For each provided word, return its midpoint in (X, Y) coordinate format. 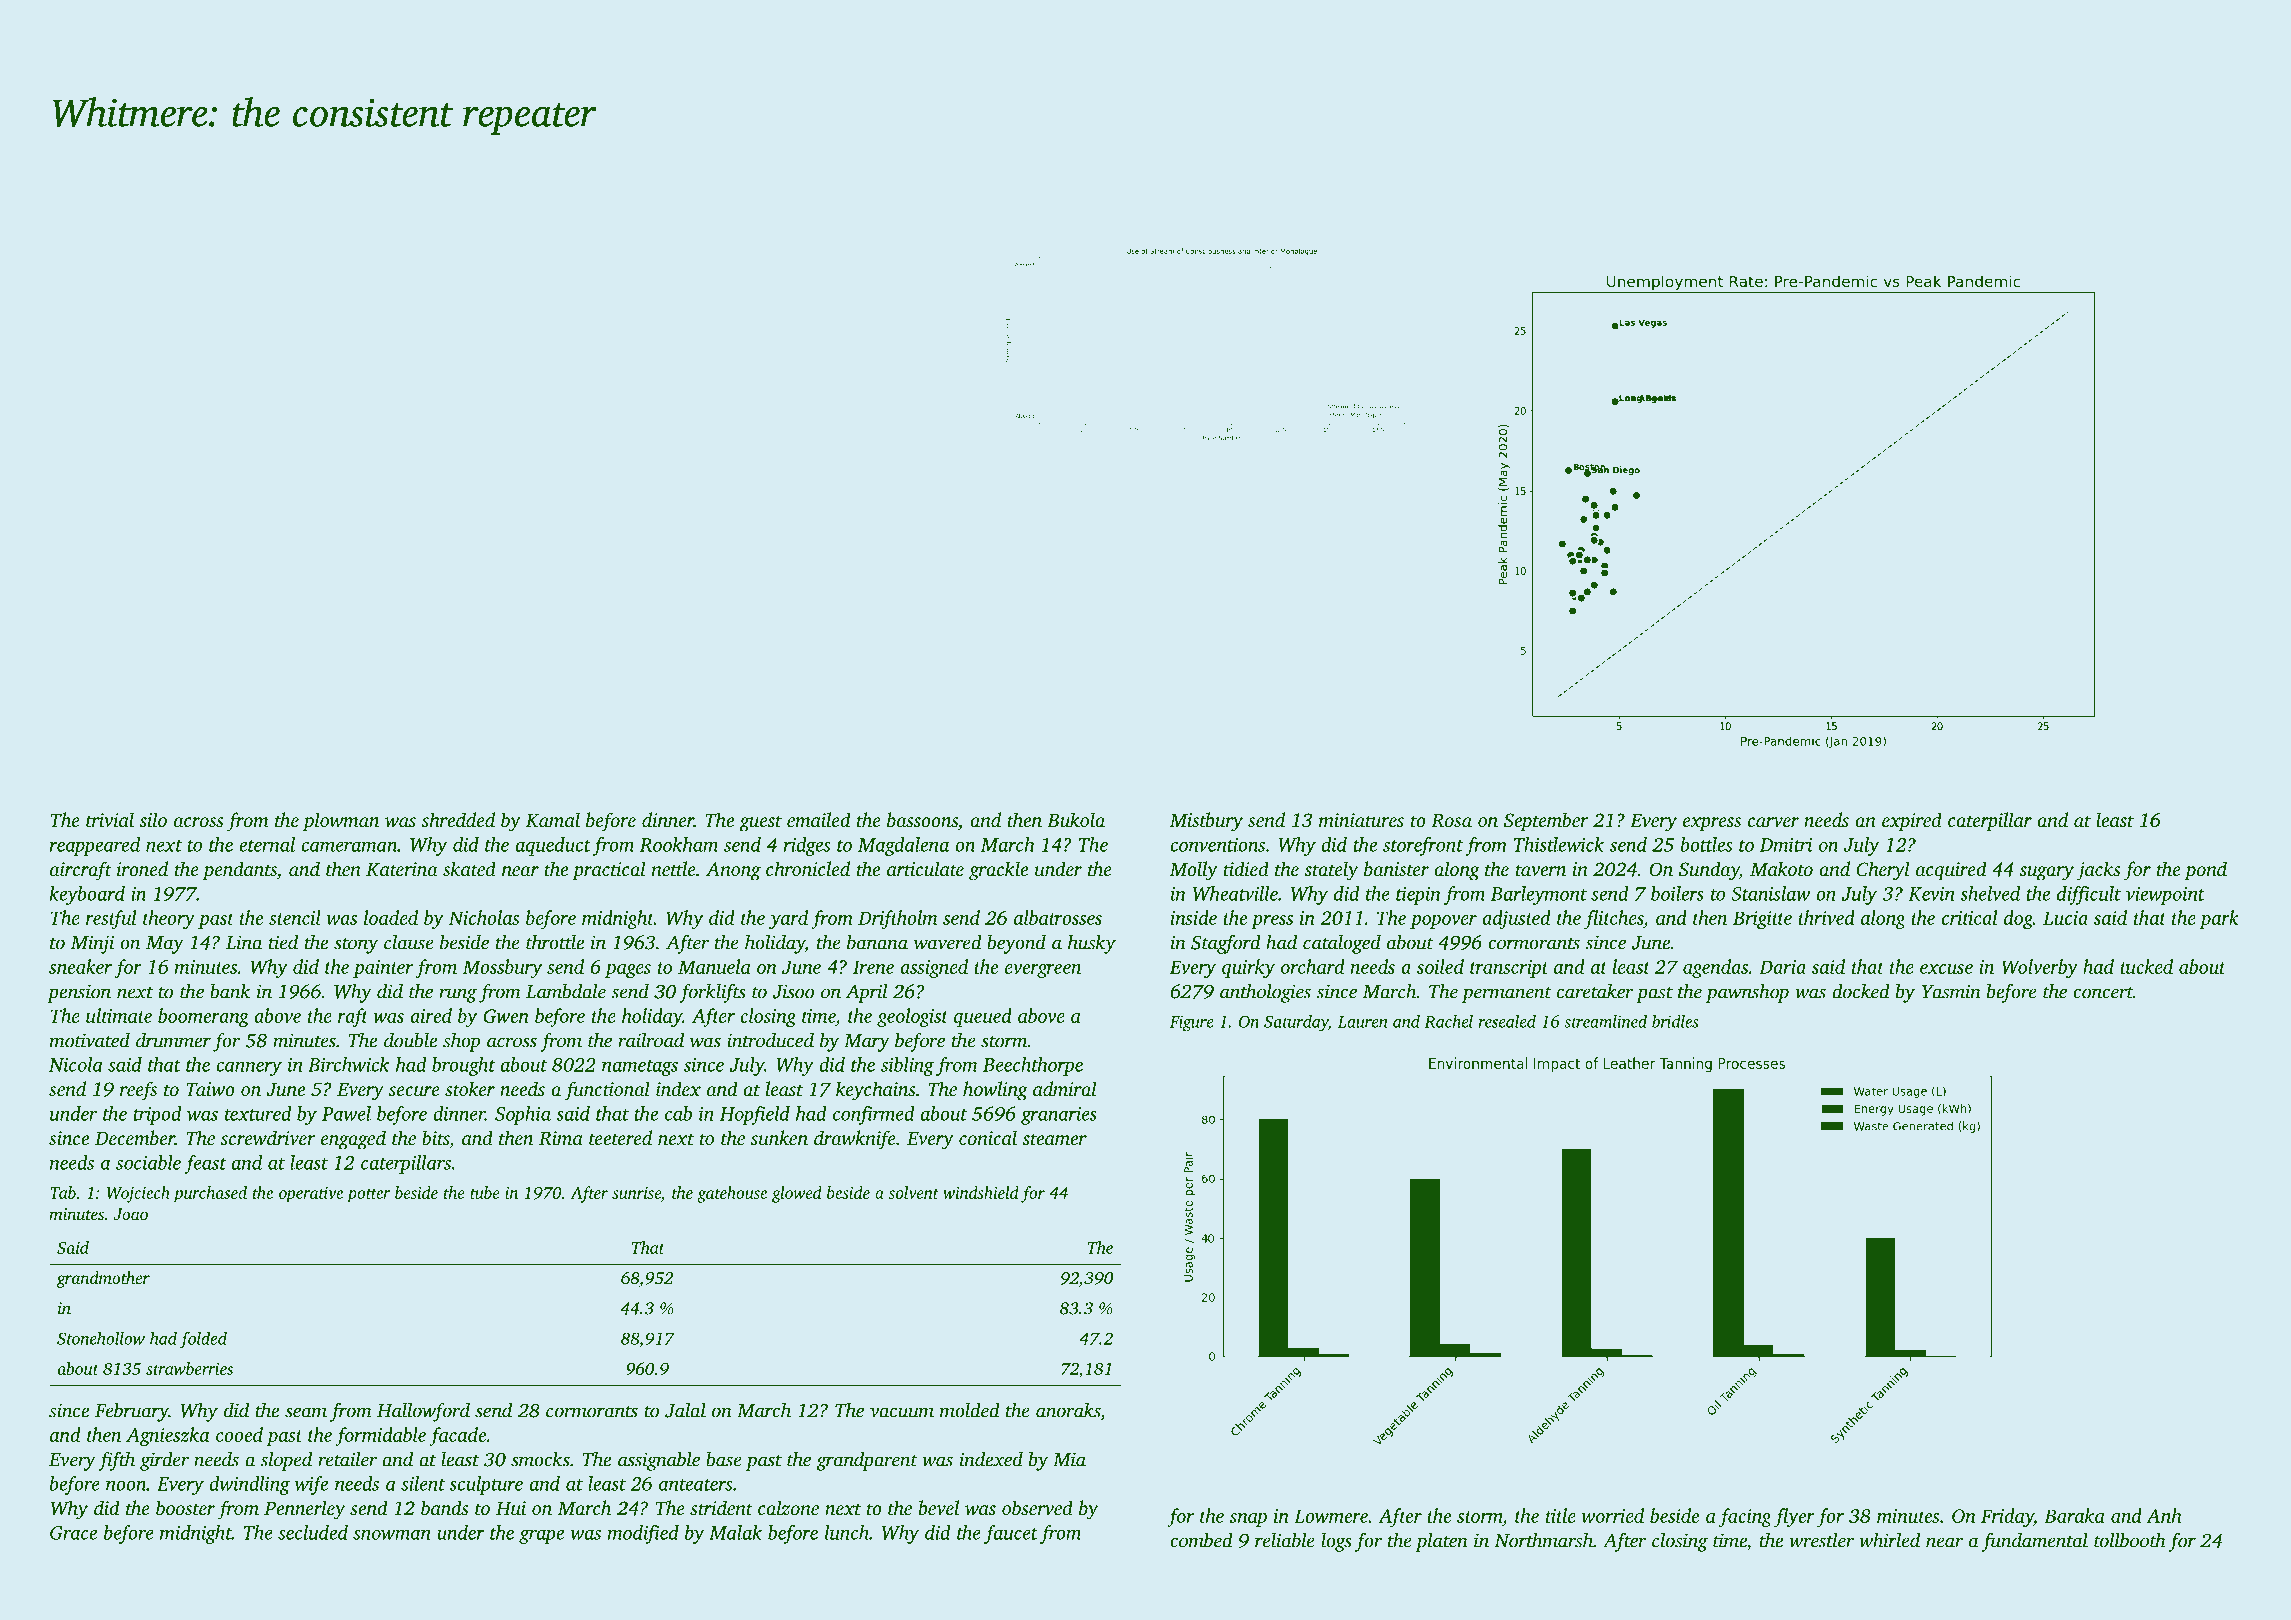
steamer (1054, 1139)
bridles (1675, 1021)
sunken (779, 1137)
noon (126, 1486)
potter (368, 1196)
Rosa (1451, 821)
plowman (341, 822)
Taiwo (210, 1089)
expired (1912, 822)
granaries (1059, 1116)
